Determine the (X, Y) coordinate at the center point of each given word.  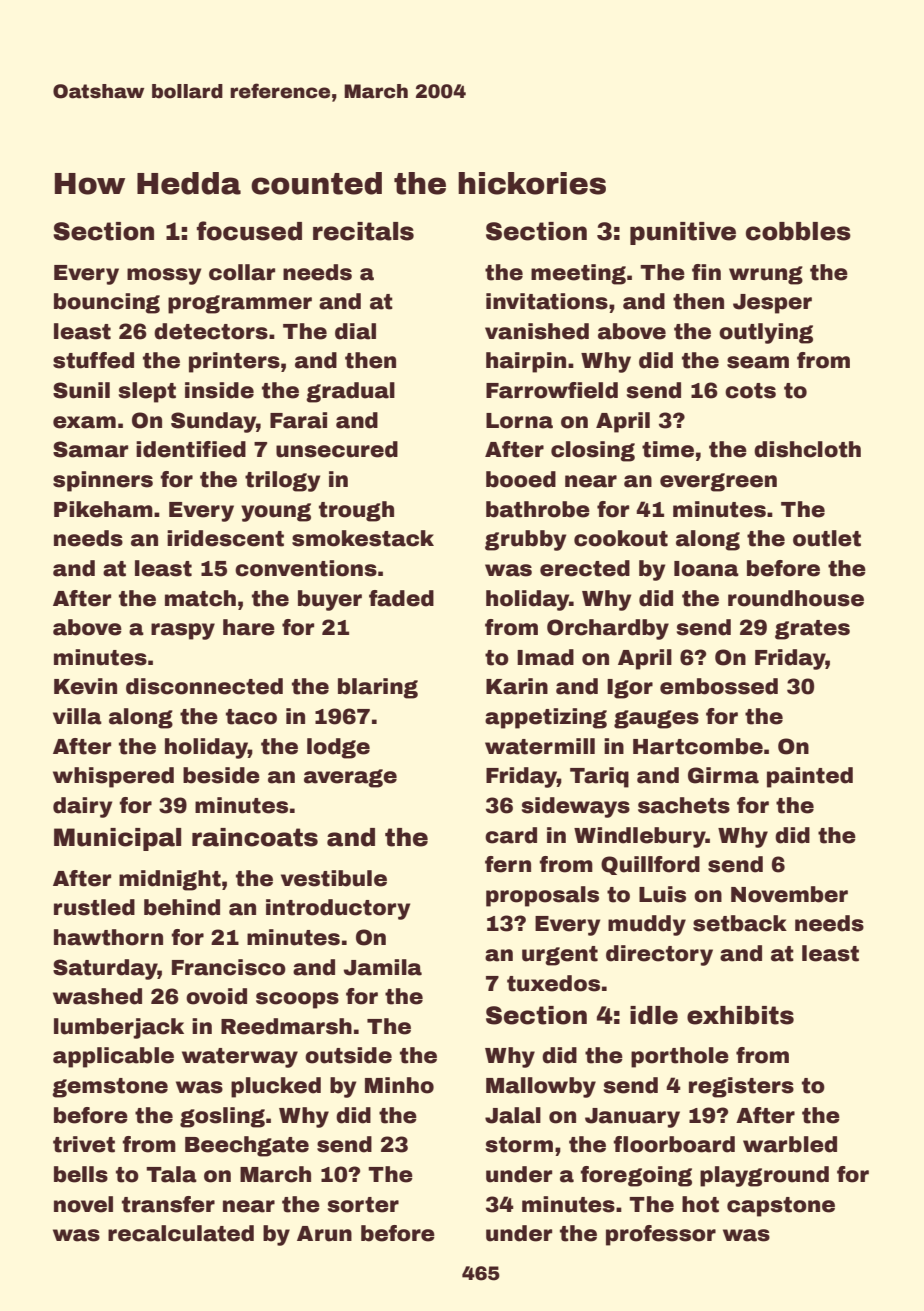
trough (356, 511)
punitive (683, 233)
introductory (338, 909)
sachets (684, 805)
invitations (547, 301)
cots (750, 391)
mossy (164, 276)
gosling (222, 1117)
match (200, 598)
